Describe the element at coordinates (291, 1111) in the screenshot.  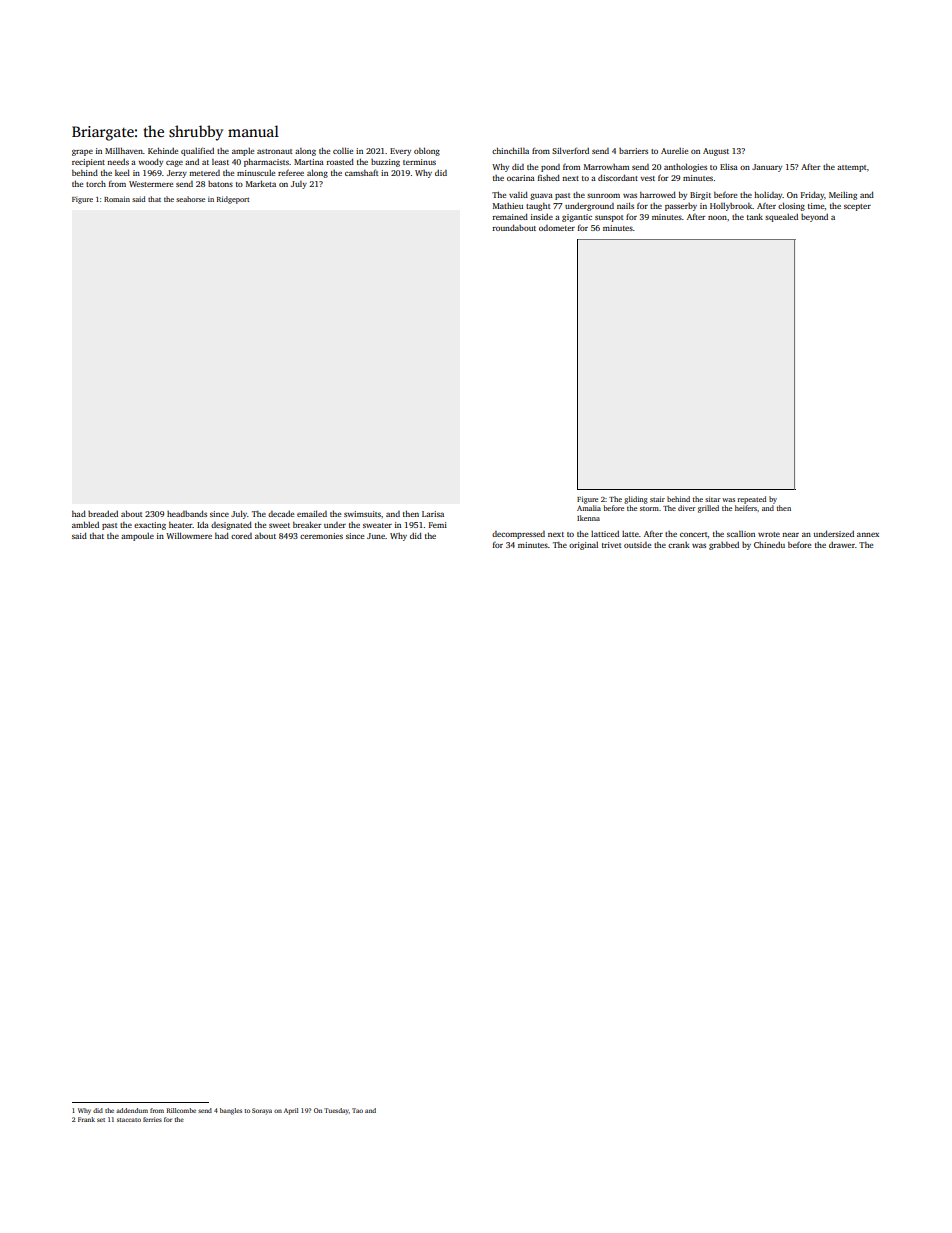
I see `April` at that location.
